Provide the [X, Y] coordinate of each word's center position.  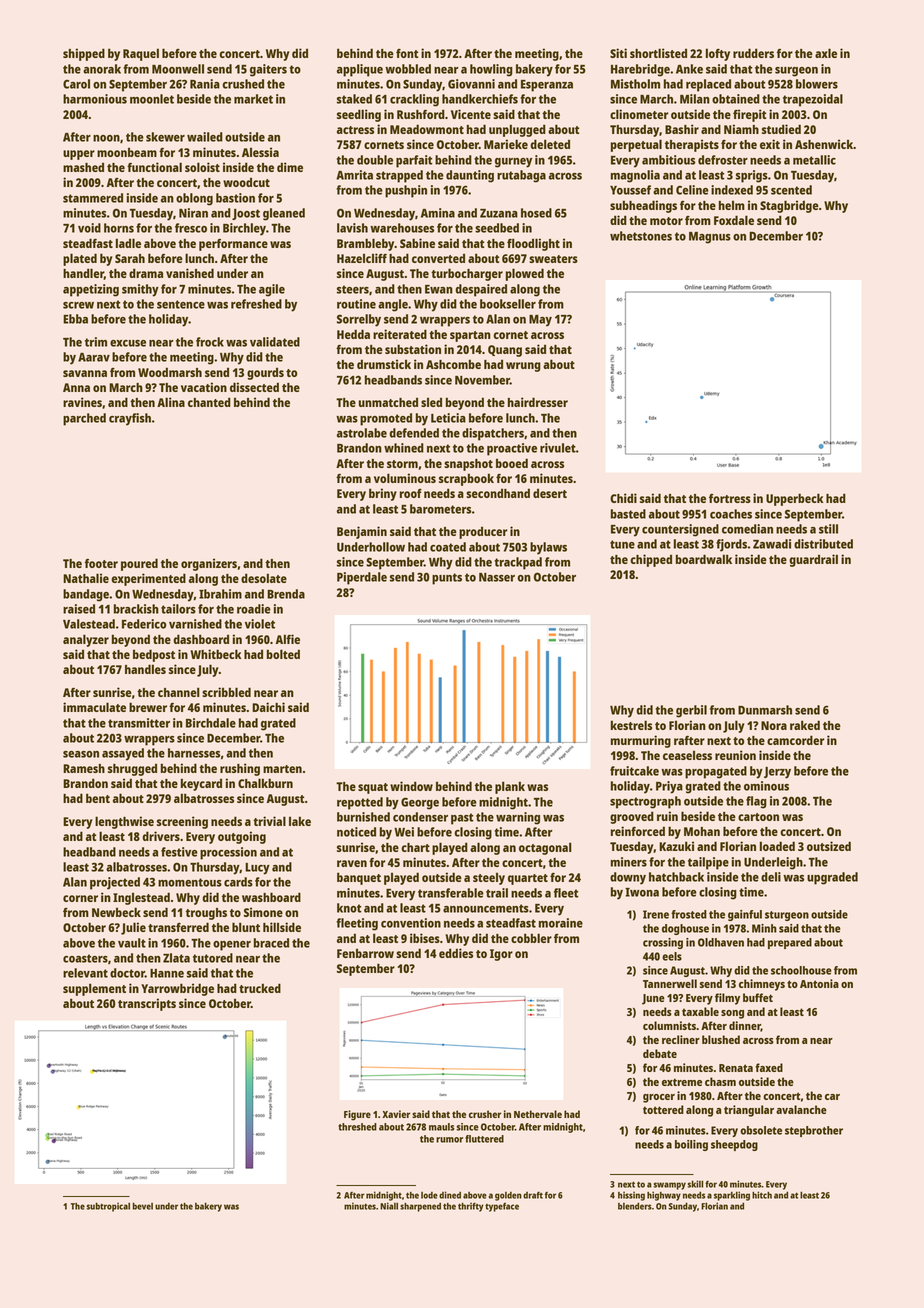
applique [360, 70]
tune [622, 544]
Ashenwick [824, 144]
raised [79, 609]
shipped [84, 54]
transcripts [147, 1004]
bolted [283, 654]
